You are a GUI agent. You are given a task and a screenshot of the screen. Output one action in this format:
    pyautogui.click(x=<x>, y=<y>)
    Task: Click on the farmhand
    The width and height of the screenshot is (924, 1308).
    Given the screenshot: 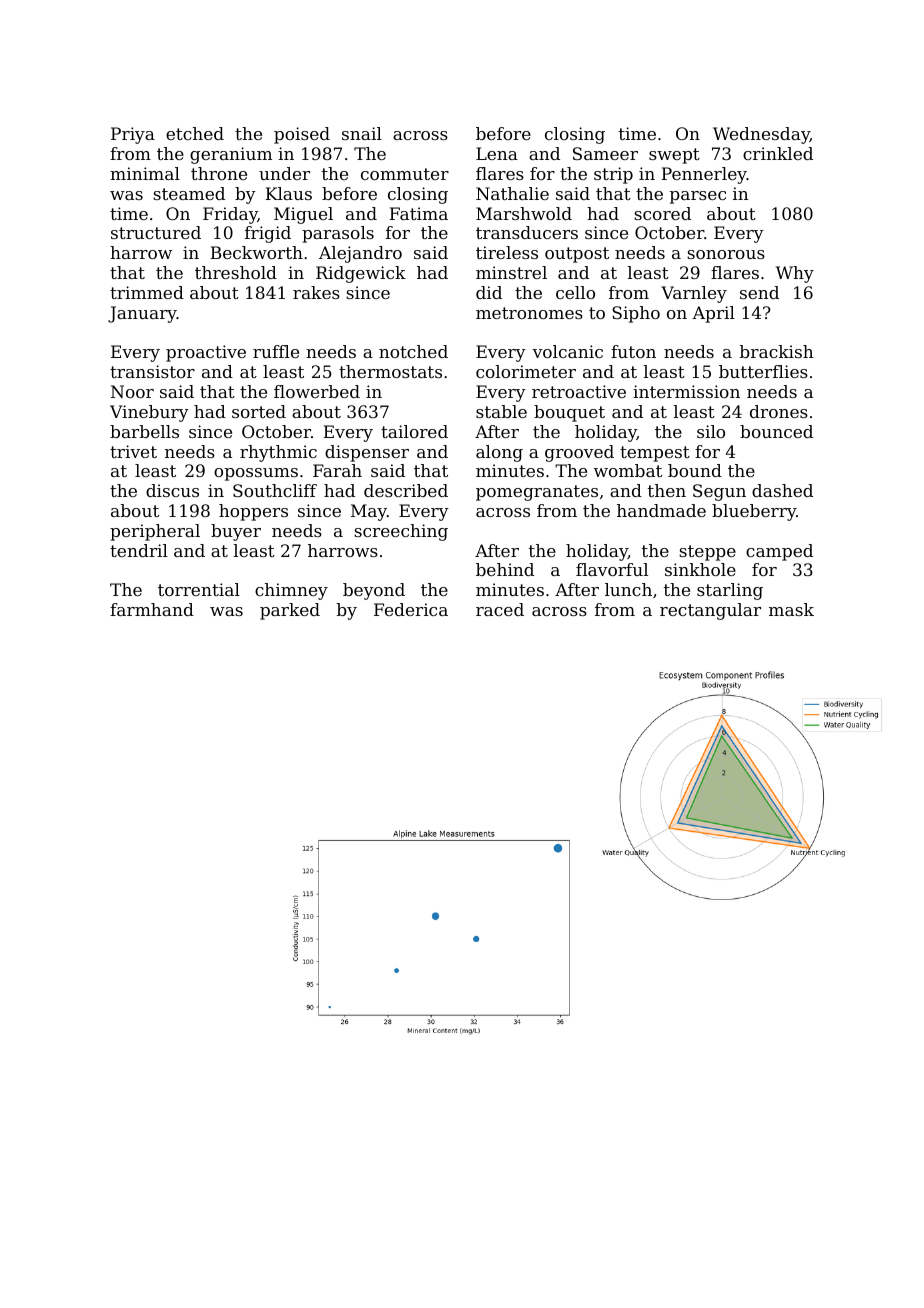 What is the action you would take?
    pyautogui.click(x=152, y=609)
